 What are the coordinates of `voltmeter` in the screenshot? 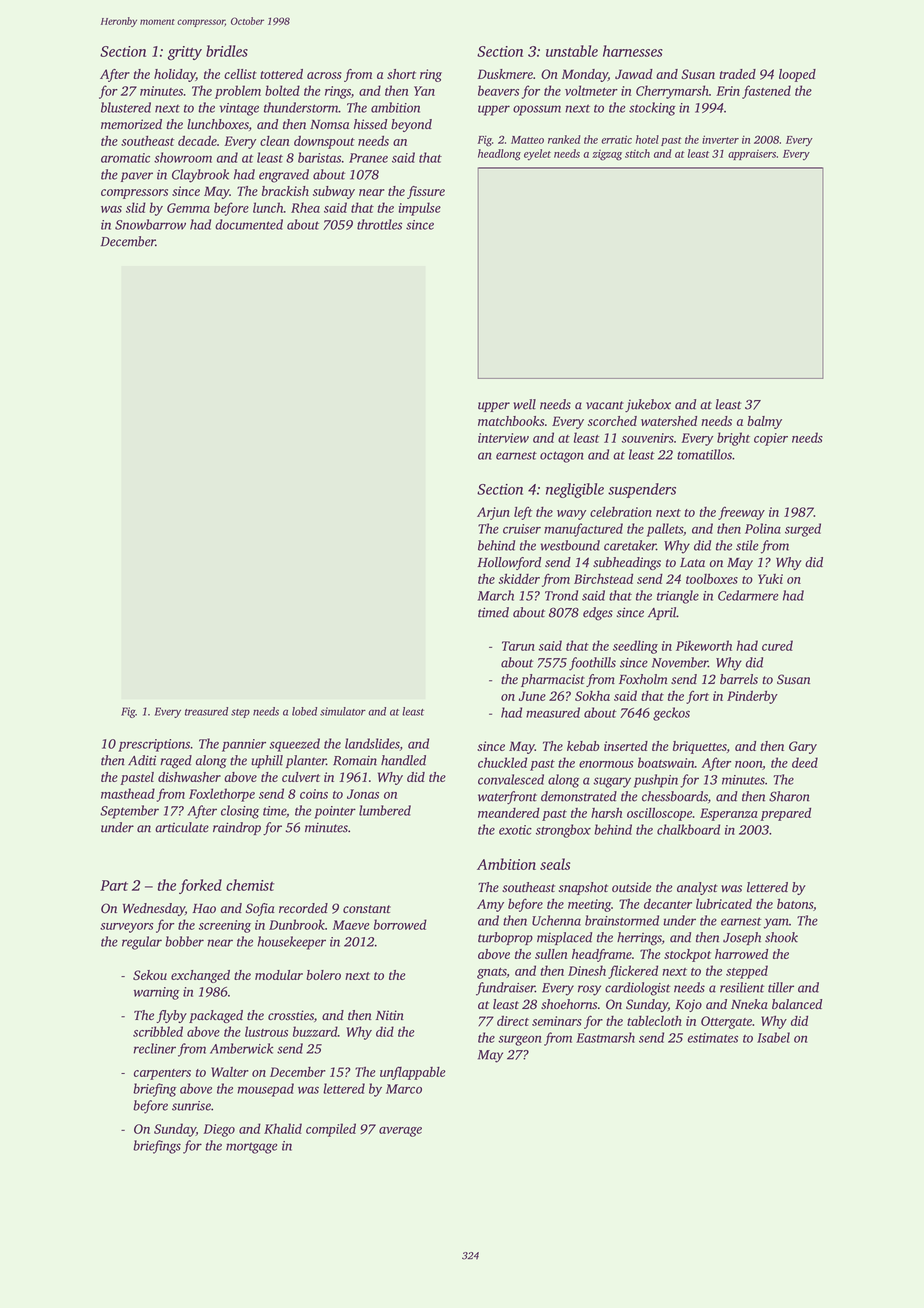 It's located at (591, 90).
